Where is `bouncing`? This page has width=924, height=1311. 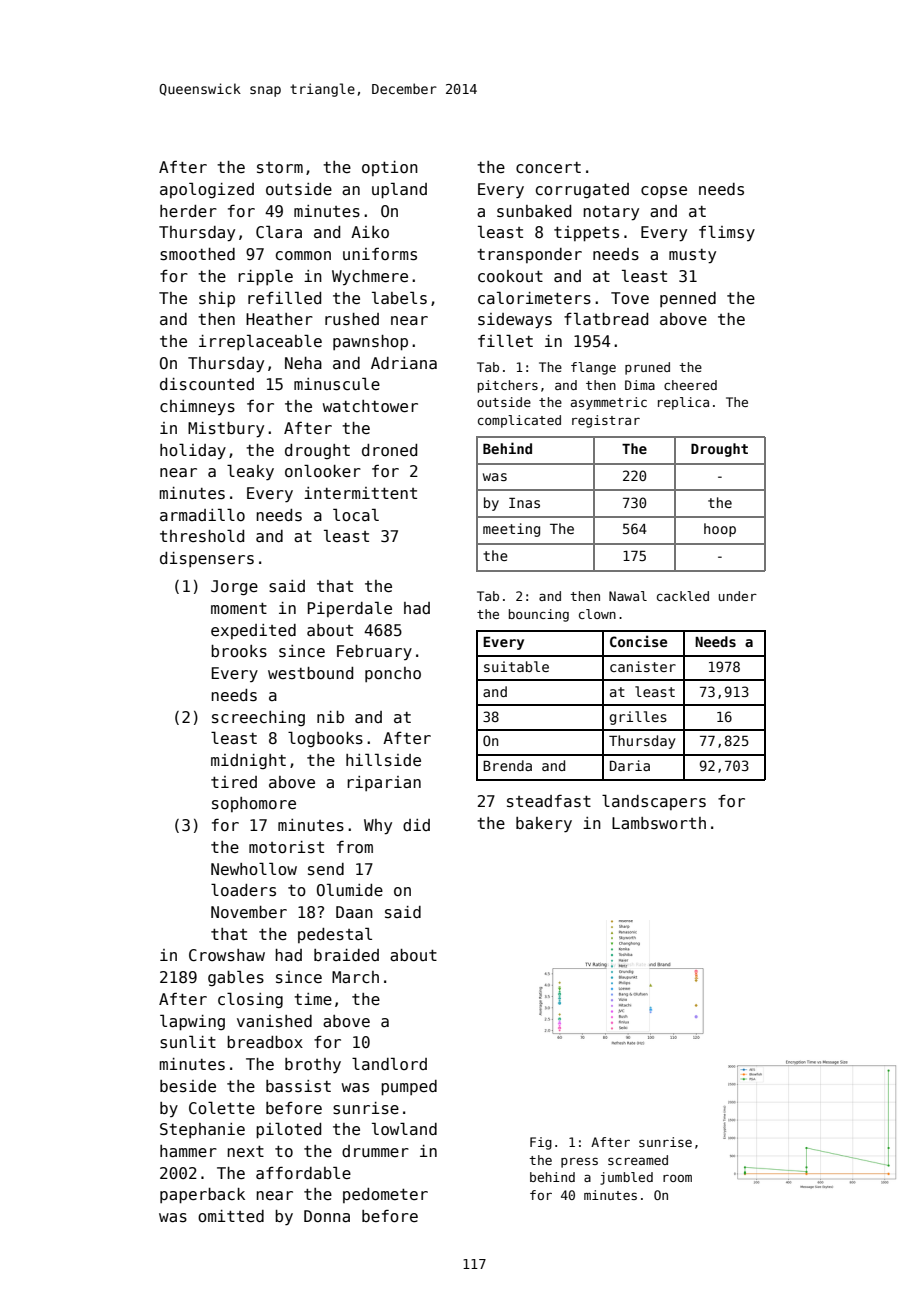
bouncing is located at coordinates (539, 615).
